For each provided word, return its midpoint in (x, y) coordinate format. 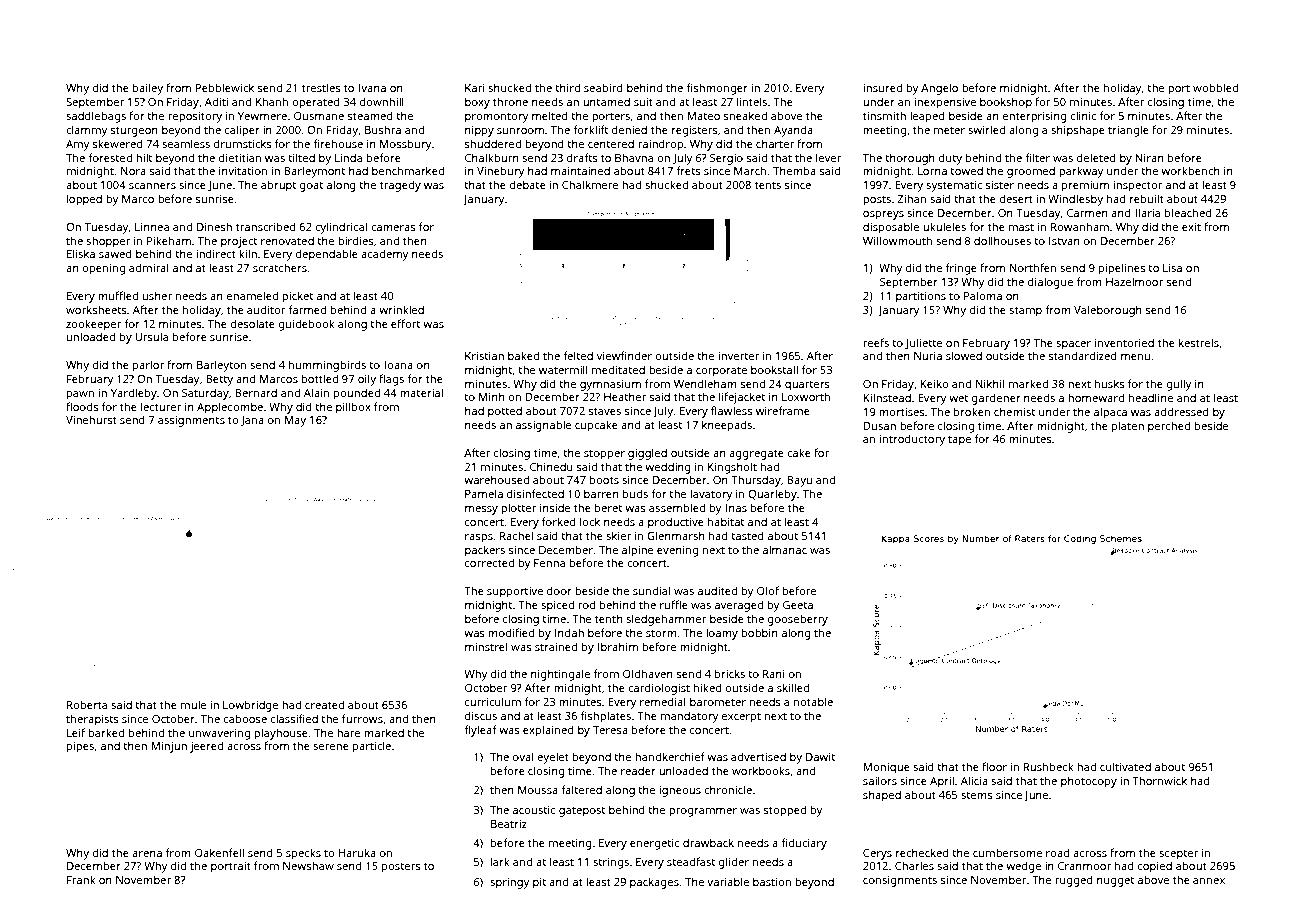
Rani (774, 674)
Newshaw (308, 865)
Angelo (939, 89)
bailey (148, 89)
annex (1209, 881)
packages (654, 883)
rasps (479, 538)
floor (994, 766)
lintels (752, 101)
